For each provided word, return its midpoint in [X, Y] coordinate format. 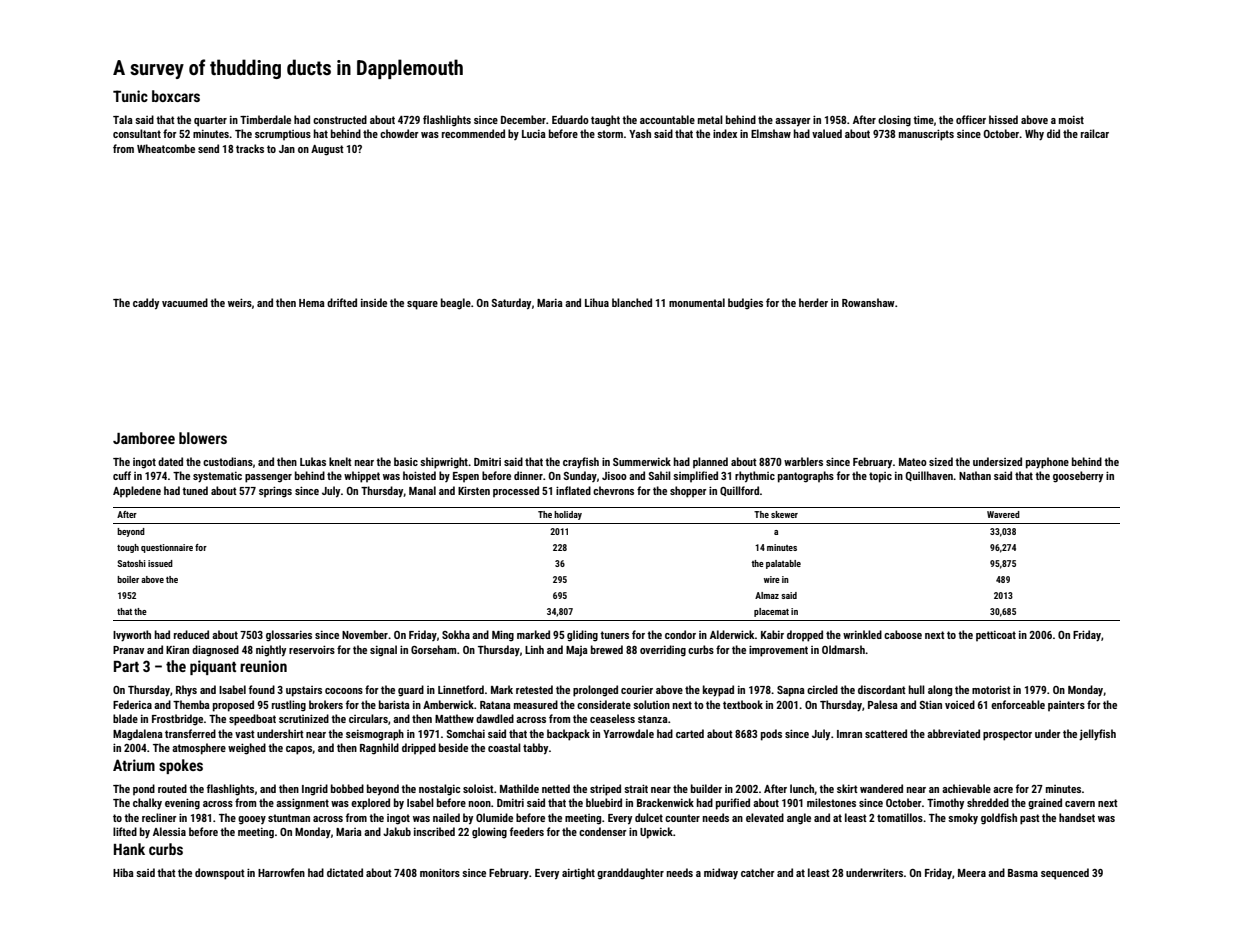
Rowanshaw [868, 302]
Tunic [130, 96]
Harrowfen [281, 872]
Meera [972, 873]
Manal [422, 490]
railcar [1095, 133]
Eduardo [570, 119]
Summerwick [642, 461]
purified [733, 804]
